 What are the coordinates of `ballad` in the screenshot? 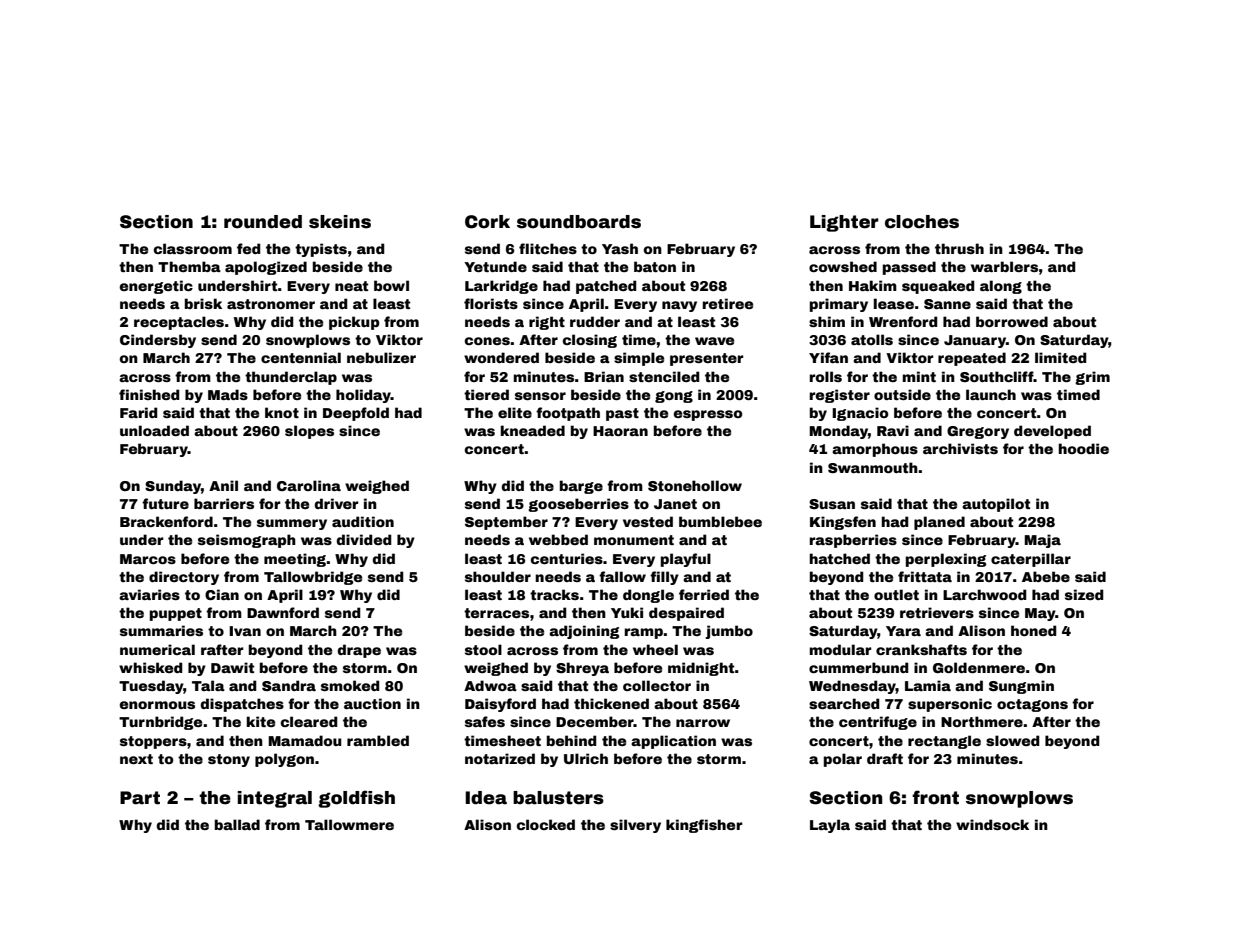 It's located at (237, 824).
